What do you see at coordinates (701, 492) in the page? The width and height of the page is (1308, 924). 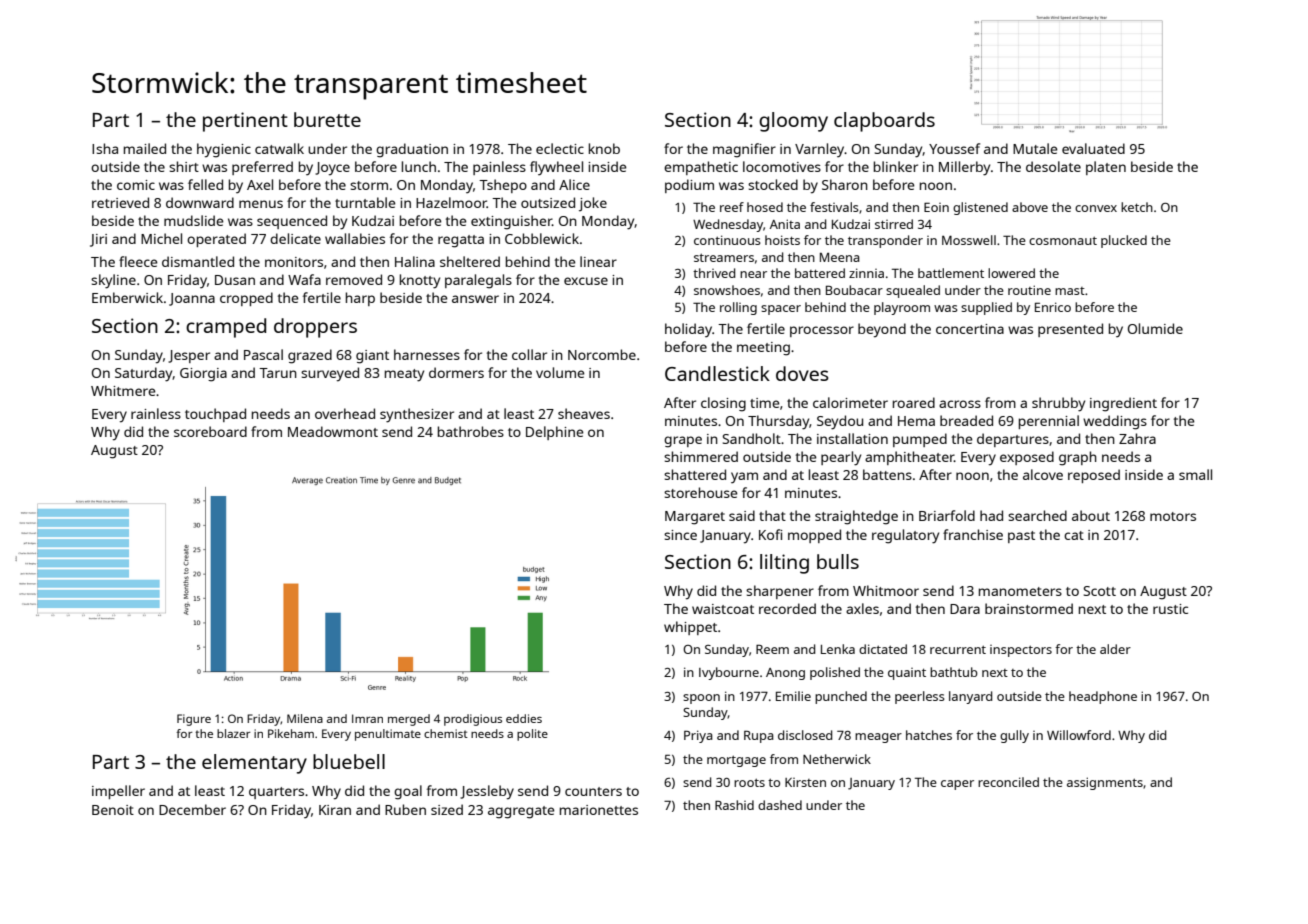 I see `storehouse` at bounding box center [701, 492].
